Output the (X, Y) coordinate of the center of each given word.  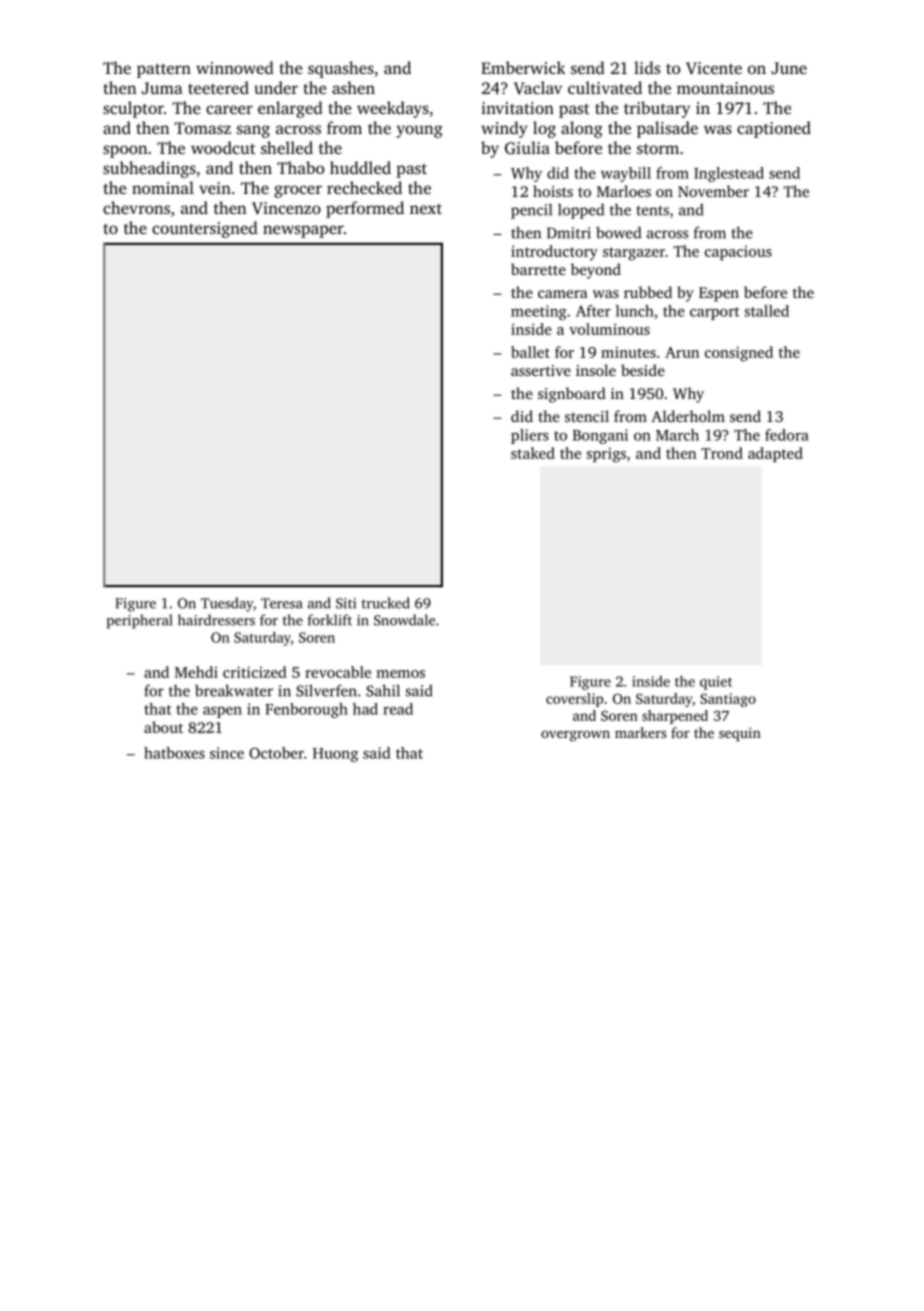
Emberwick (523, 67)
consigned (739, 354)
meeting (539, 312)
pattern (164, 71)
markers (641, 732)
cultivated (605, 87)
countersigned (205, 229)
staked (533, 453)
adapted (775, 454)
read (398, 709)
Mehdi (196, 672)
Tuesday (227, 604)
